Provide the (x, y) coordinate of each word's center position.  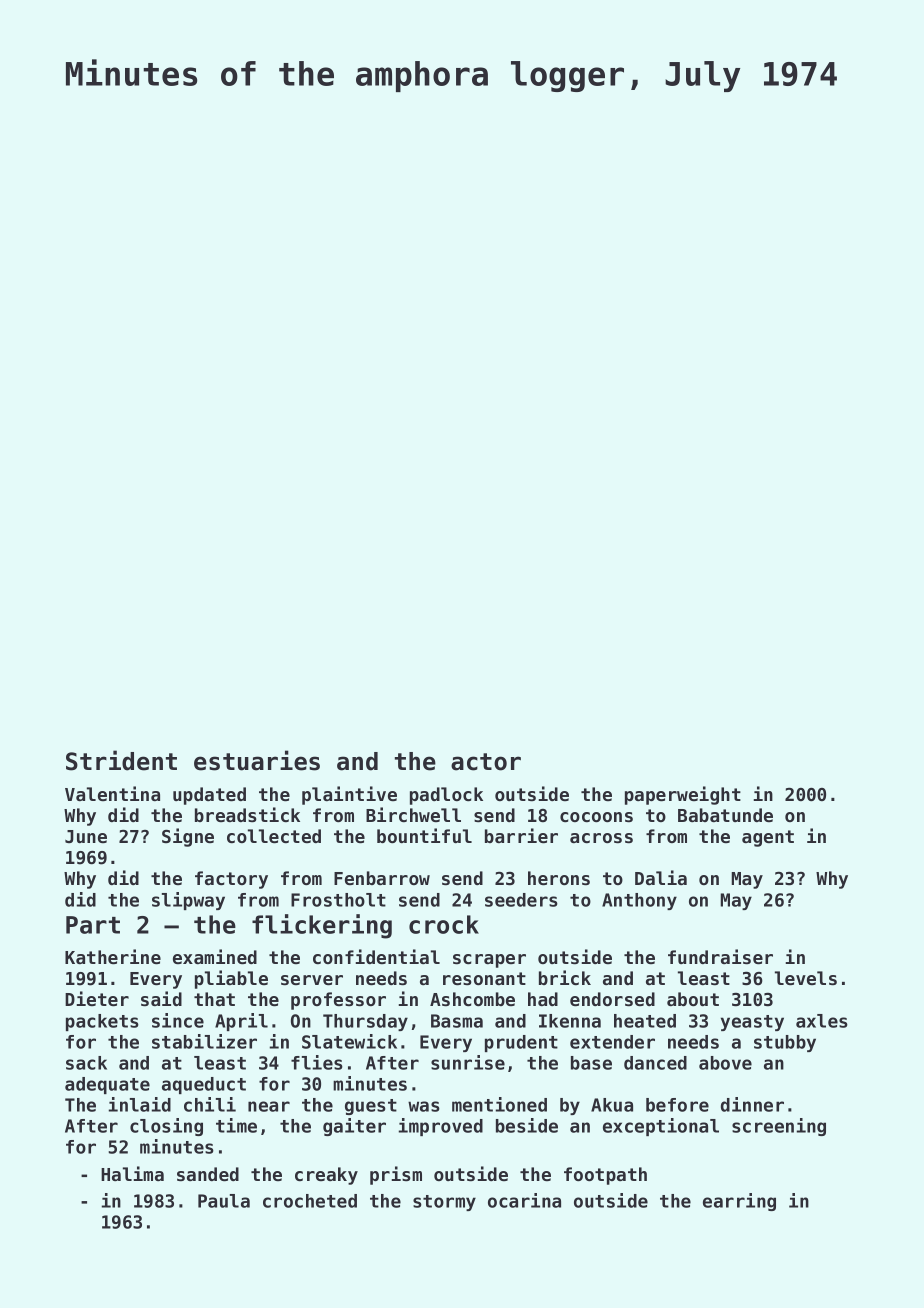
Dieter (97, 998)
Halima (132, 1173)
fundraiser (720, 956)
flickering (322, 926)
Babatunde (725, 815)
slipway (188, 901)
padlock (446, 796)
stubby (785, 1043)
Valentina (112, 793)
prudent (521, 1043)
